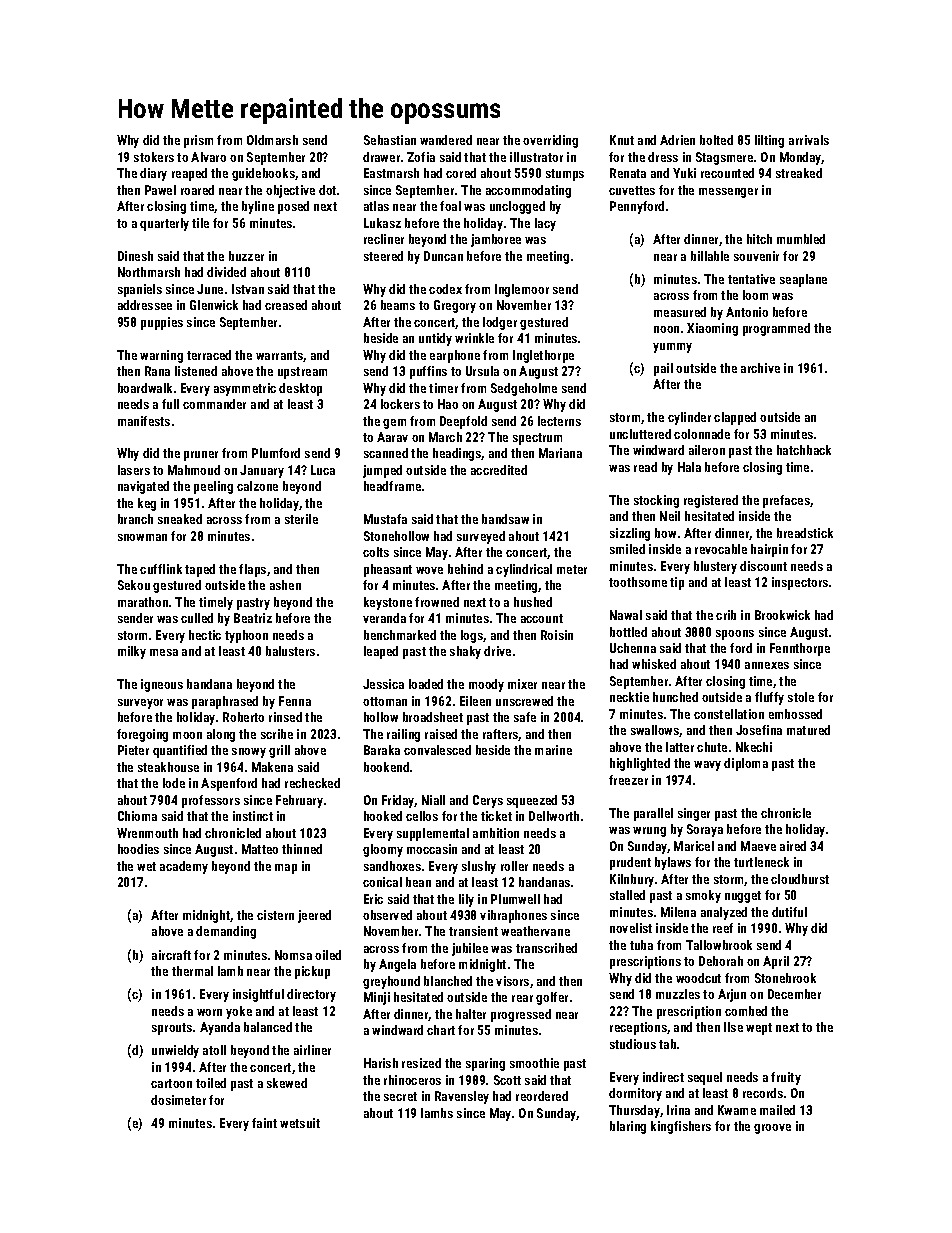  I want to click on buzzer, so click(246, 256).
